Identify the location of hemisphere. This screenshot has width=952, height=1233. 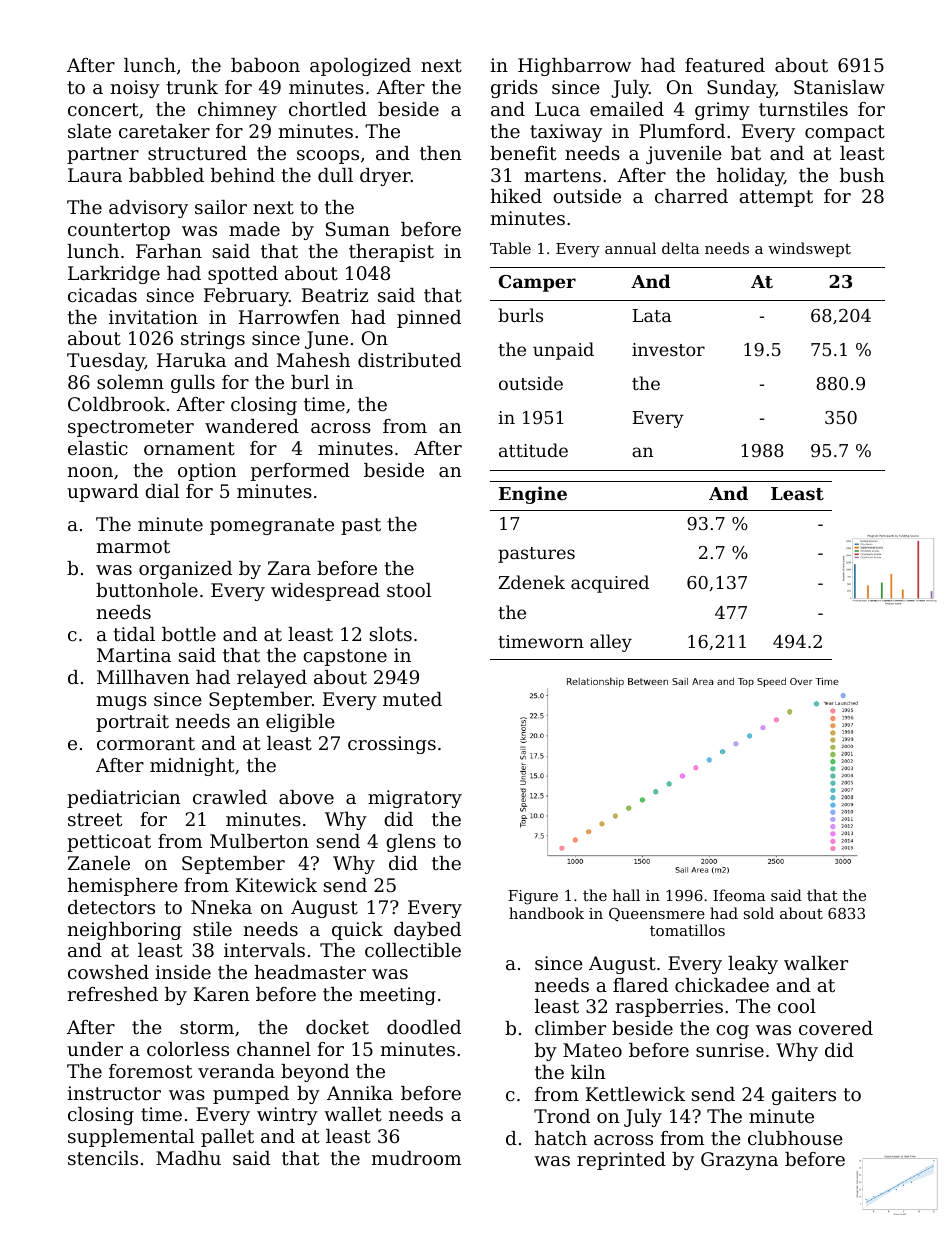
(122, 887).
